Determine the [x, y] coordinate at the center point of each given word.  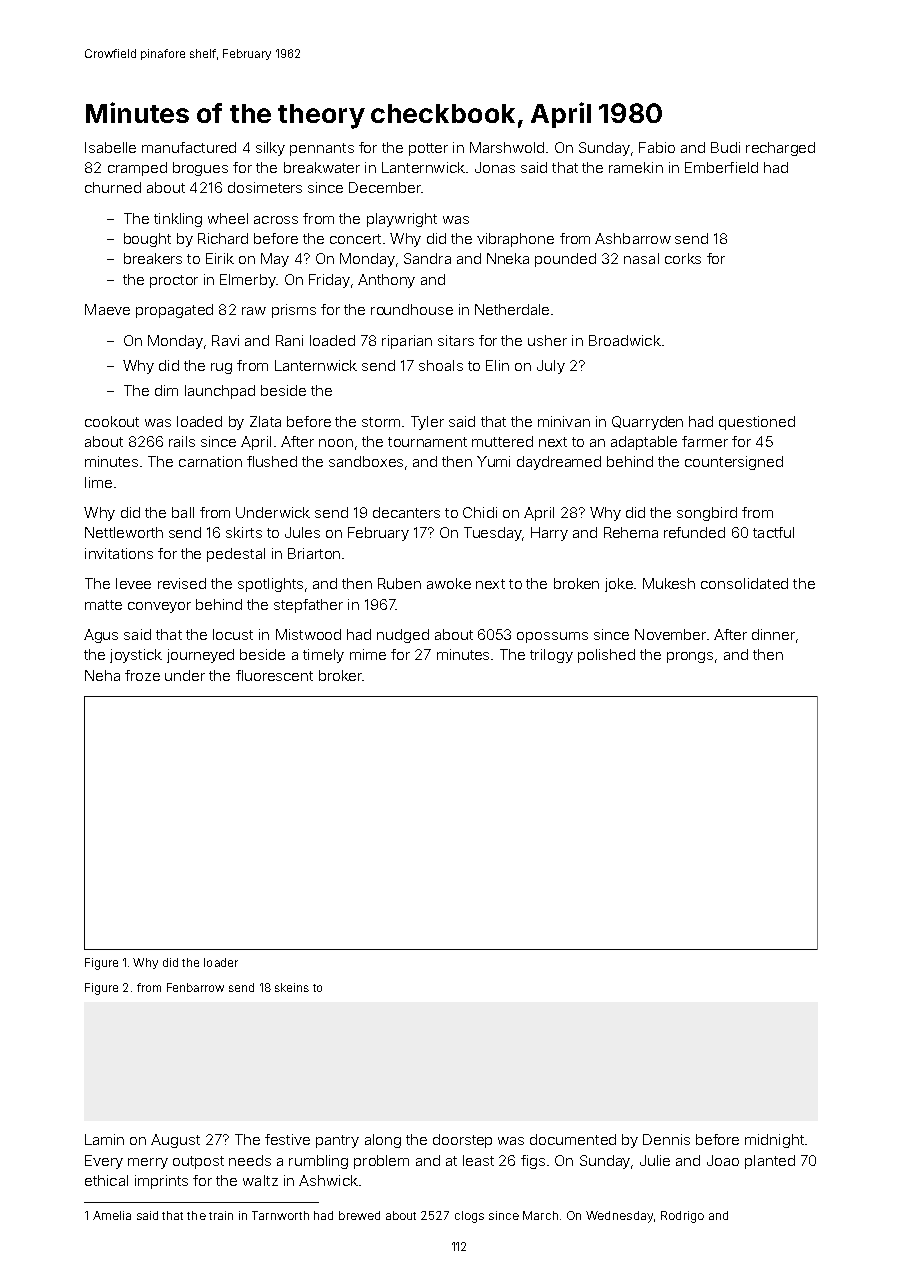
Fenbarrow [195, 987]
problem [381, 1162]
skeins [292, 987]
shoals [441, 365]
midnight [774, 1141]
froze [142, 675]
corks [683, 258]
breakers [153, 258]
